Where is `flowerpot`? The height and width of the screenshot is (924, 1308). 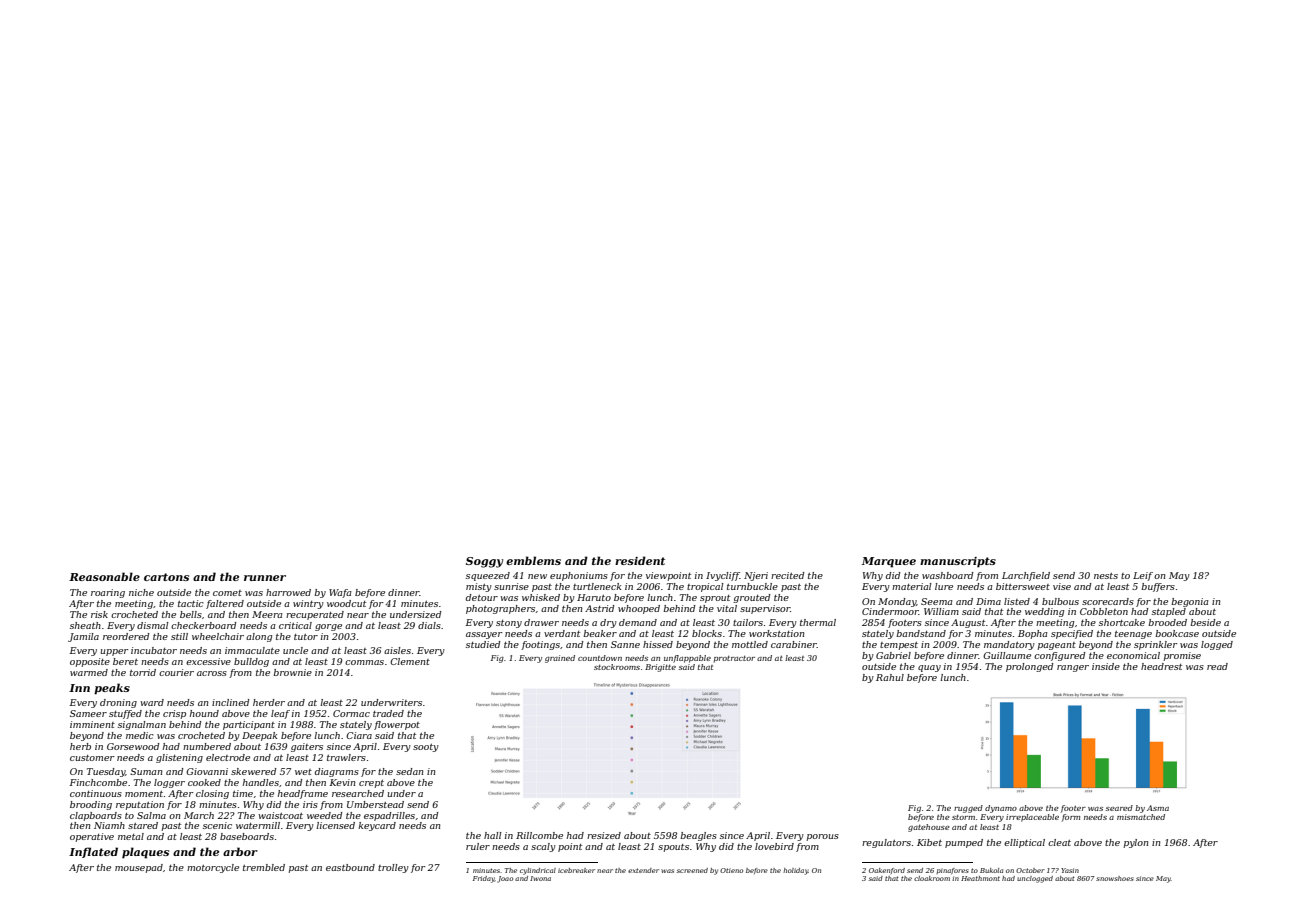
flowerpot is located at coordinates (397, 725).
